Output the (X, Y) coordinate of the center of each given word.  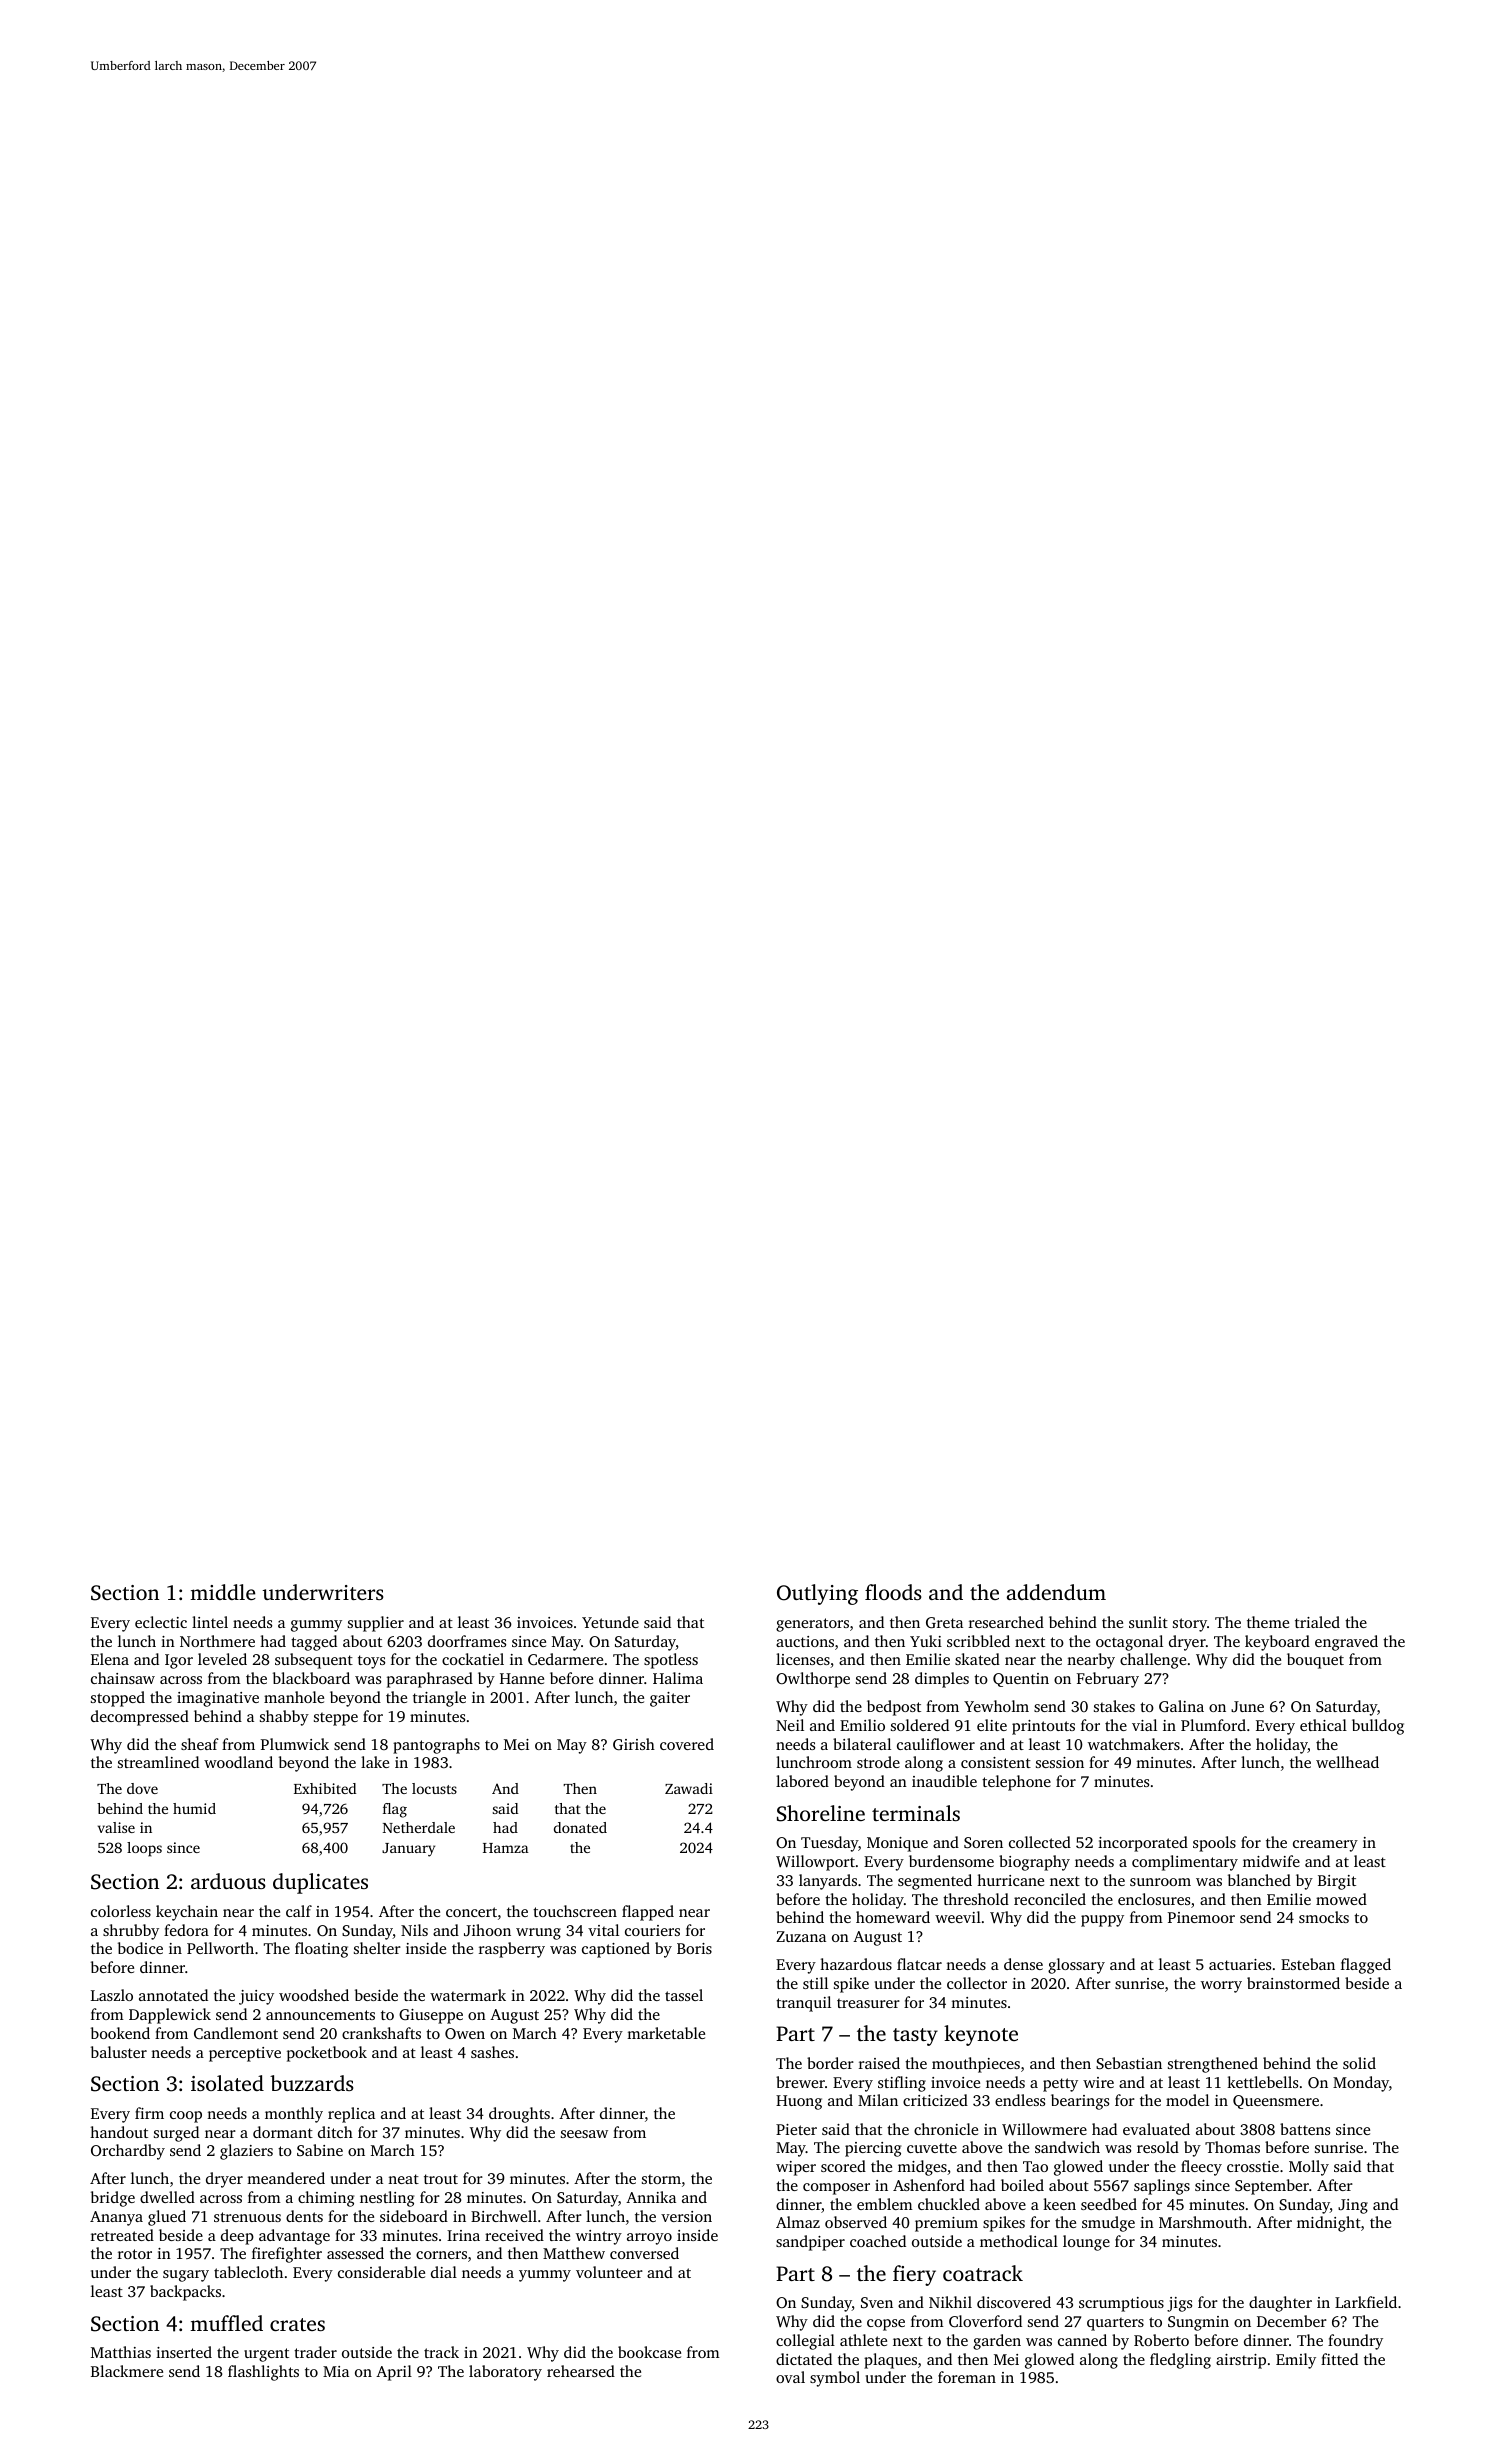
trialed (1317, 1622)
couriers (652, 1930)
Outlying (817, 1594)
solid (1359, 2063)
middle (223, 1592)
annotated (173, 1995)
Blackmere (127, 2371)
